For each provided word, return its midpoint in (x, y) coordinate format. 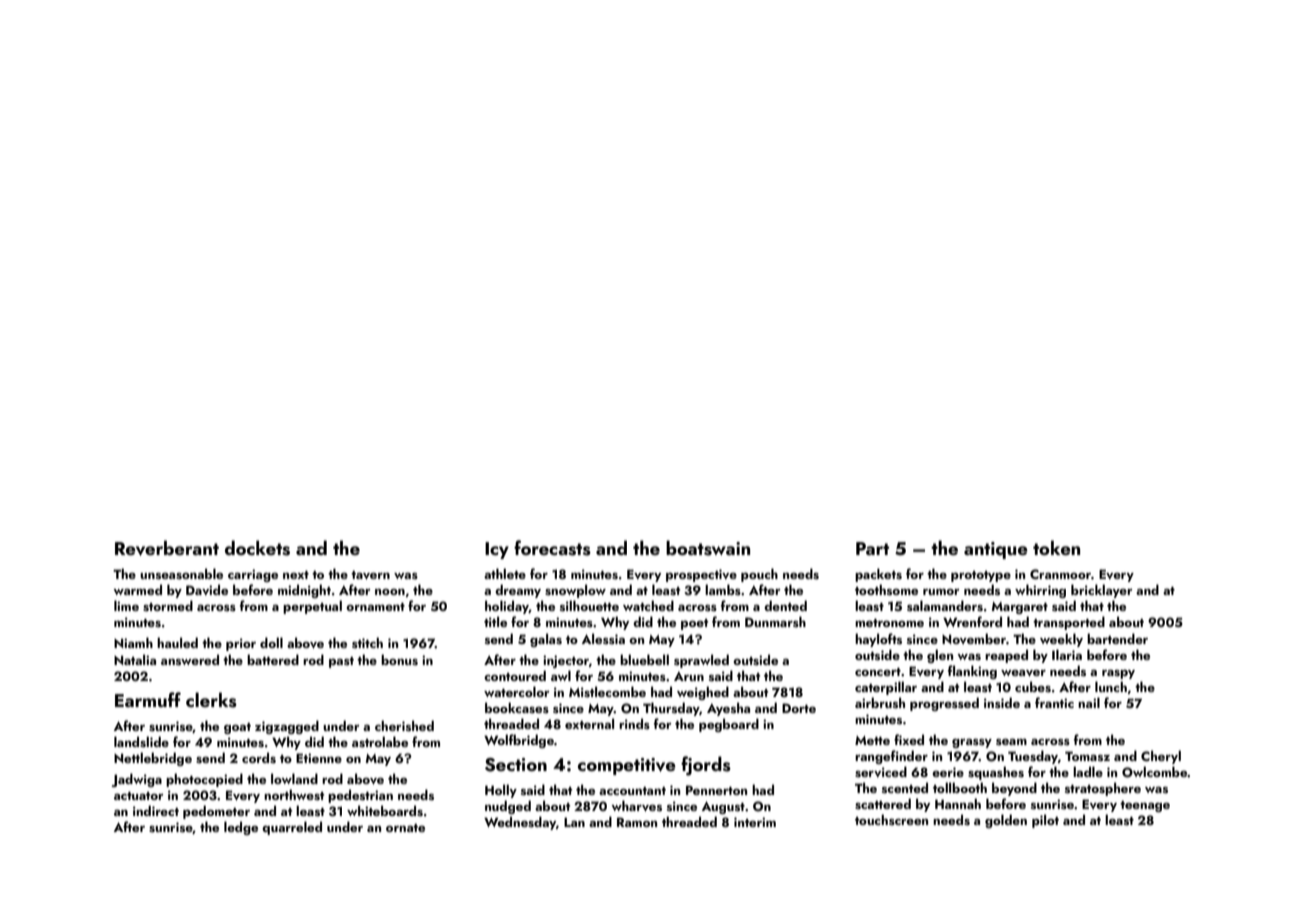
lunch (1111, 686)
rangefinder (891, 757)
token (1056, 547)
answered (190, 659)
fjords (706, 766)
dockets (257, 548)
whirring (1040, 591)
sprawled (701, 661)
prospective (701, 575)
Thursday (671, 709)
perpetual (312, 607)
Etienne (319, 758)
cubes (1033, 686)
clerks (211, 700)
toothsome (886, 589)
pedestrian (360, 796)
